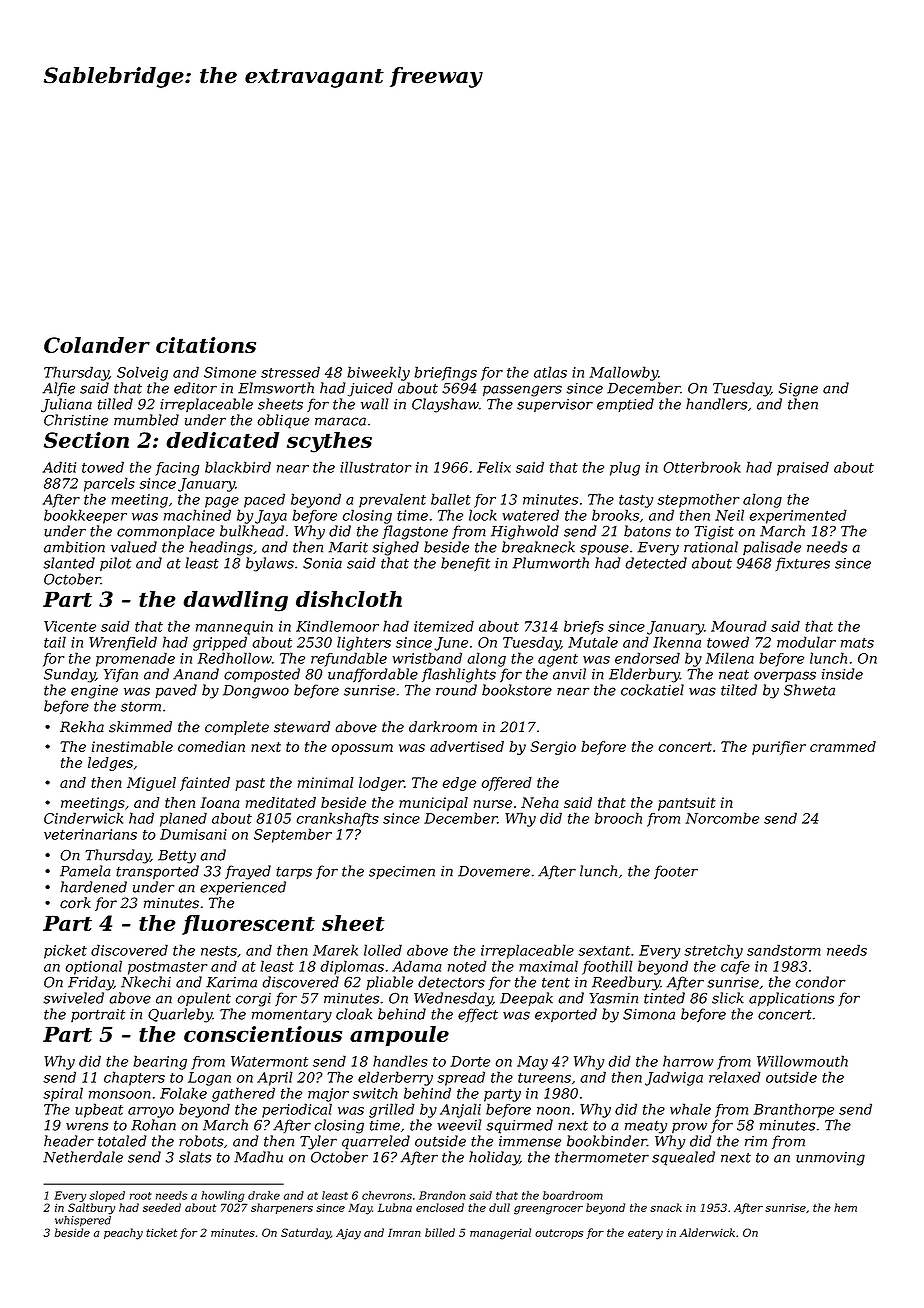 The image size is (924, 1308). I want to click on outcrops, so click(559, 1234).
